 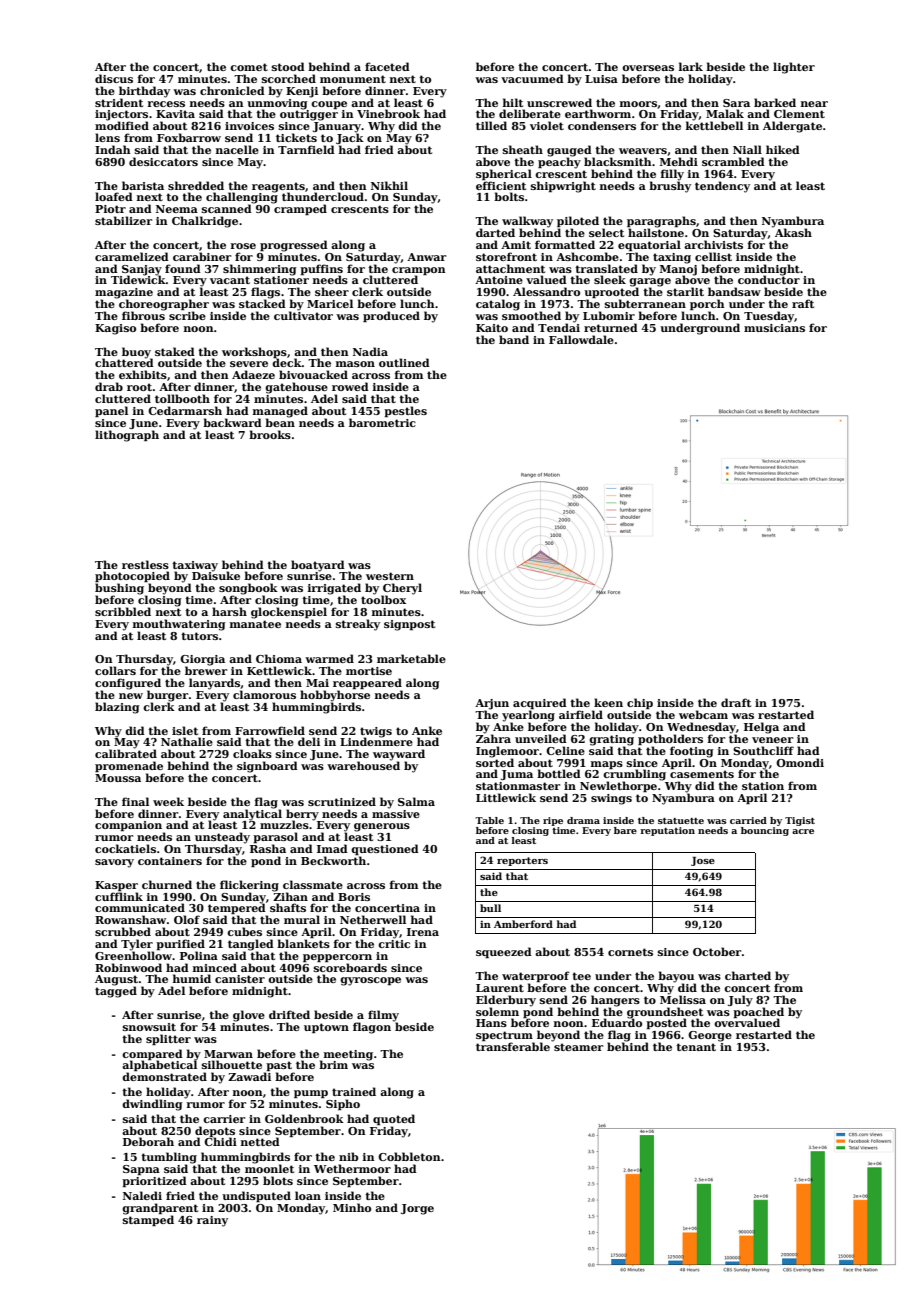 I want to click on twigs, so click(x=376, y=732).
